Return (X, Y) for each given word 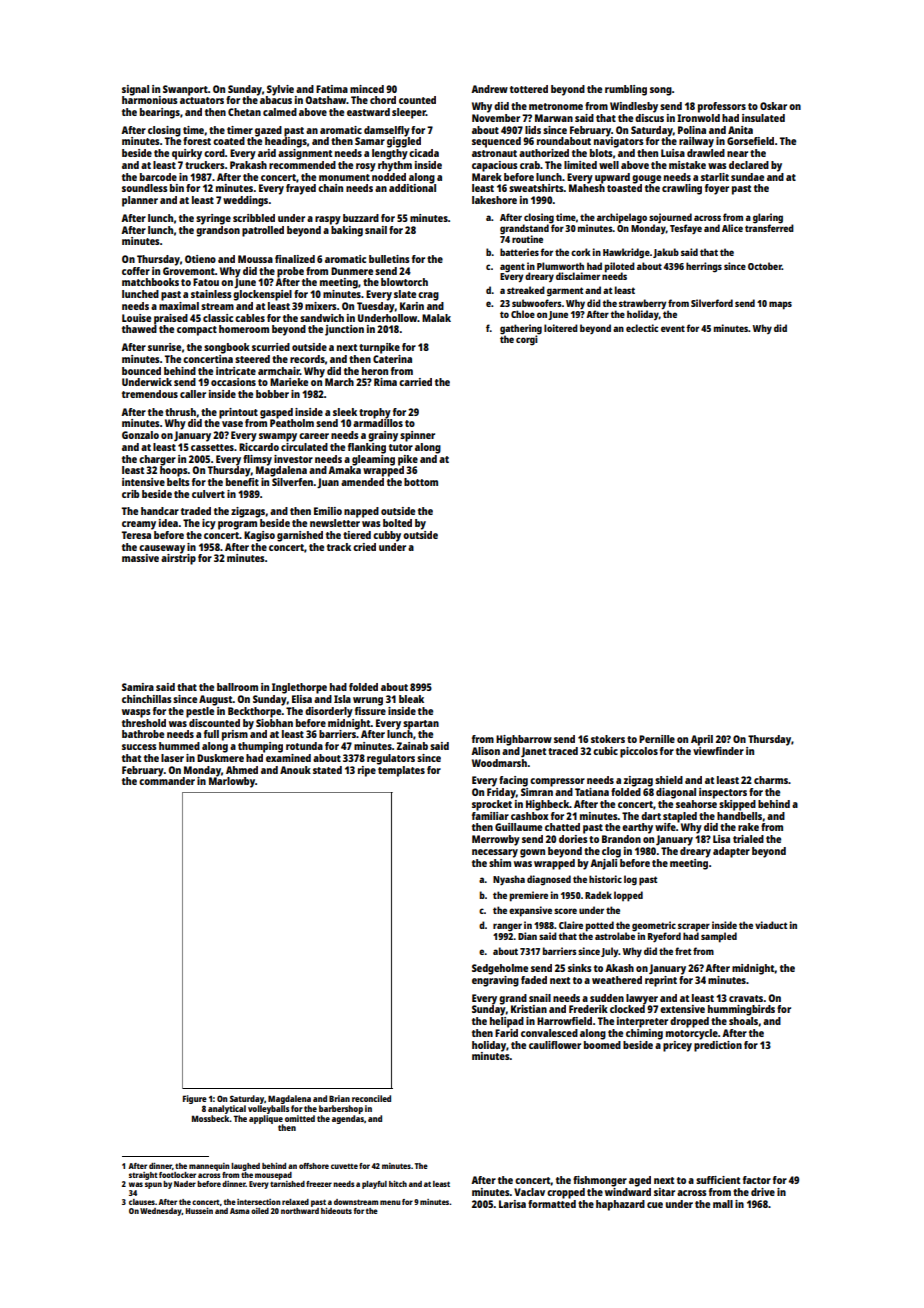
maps (780, 305)
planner (140, 201)
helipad (507, 1022)
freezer (319, 1184)
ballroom (237, 687)
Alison (485, 751)
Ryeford (664, 937)
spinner (417, 436)
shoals (743, 1021)
